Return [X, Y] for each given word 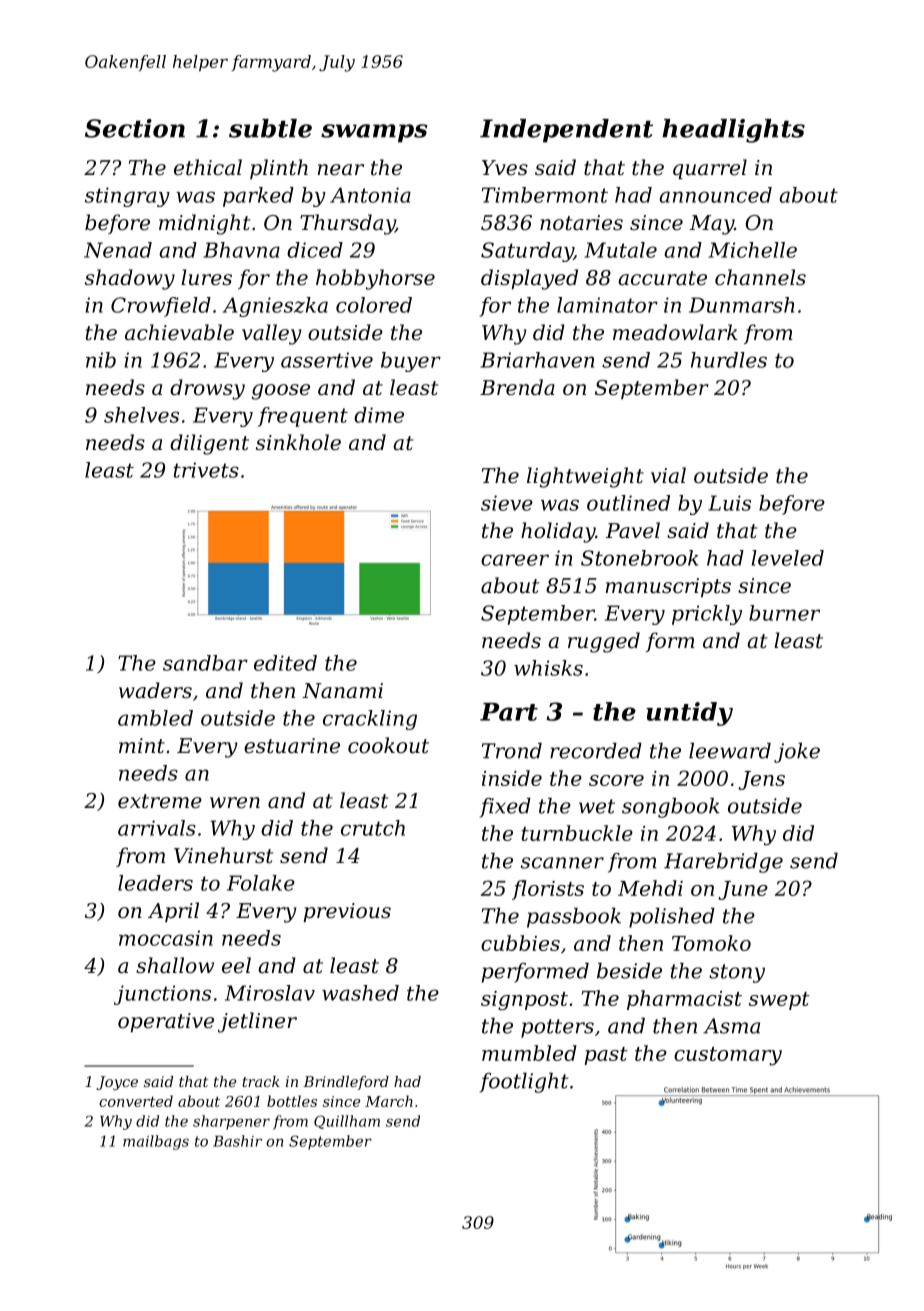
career [515, 560]
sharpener [231, 1122]
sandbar [205, 663]
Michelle [752, 250]
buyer [411, 362]
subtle [270, 128]
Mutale [620, 250]
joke [797, 753]
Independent [566, 131]
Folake [261, 883]
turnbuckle [577, 833]
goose [281, 392]
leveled [788, 558]
